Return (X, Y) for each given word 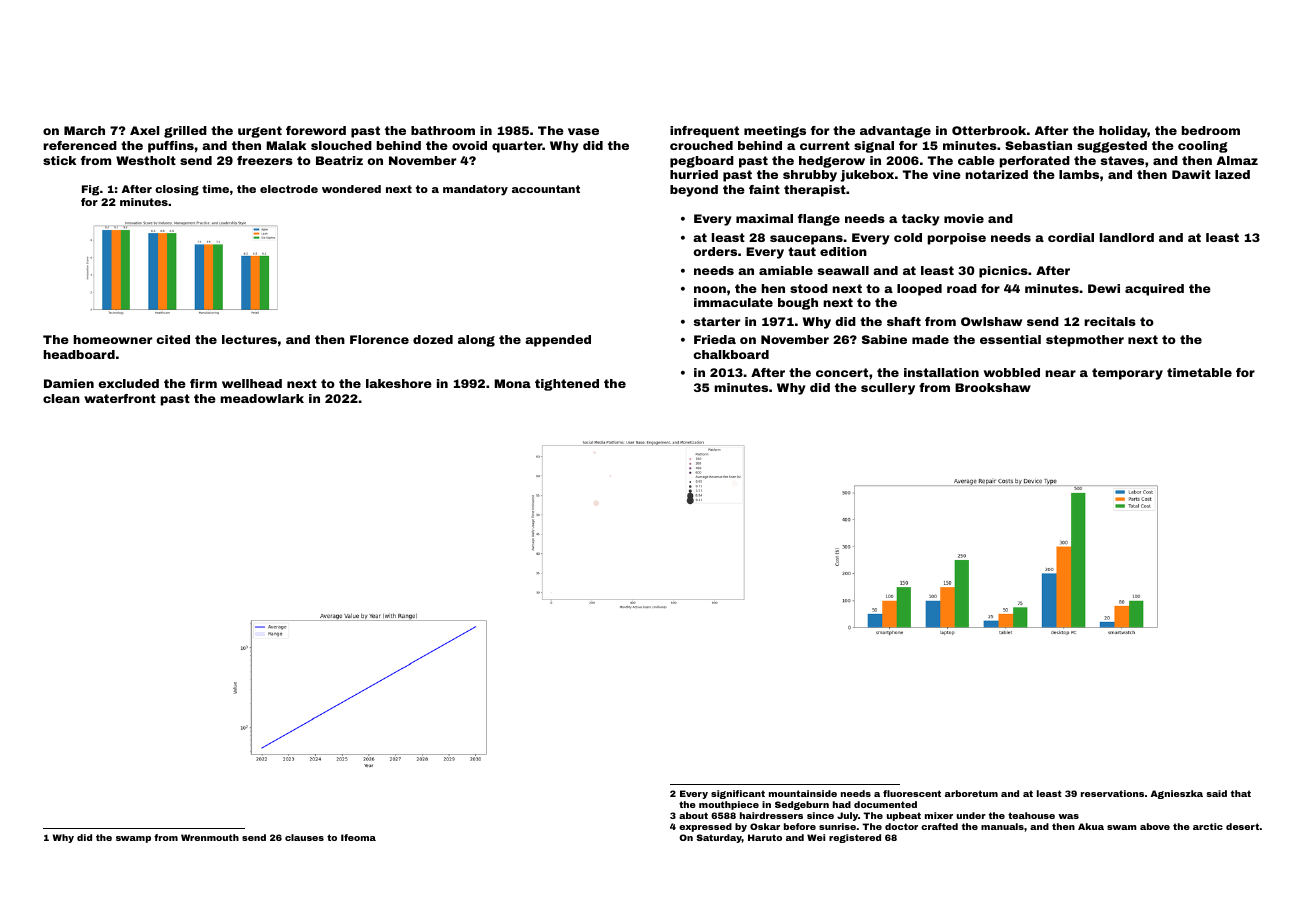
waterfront (120, 398)
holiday (1123, 132)
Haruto (765, 837)
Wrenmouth (210, 837)
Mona (512, 383)
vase (583, 131)
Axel (144, 130)
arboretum (971, 793)
